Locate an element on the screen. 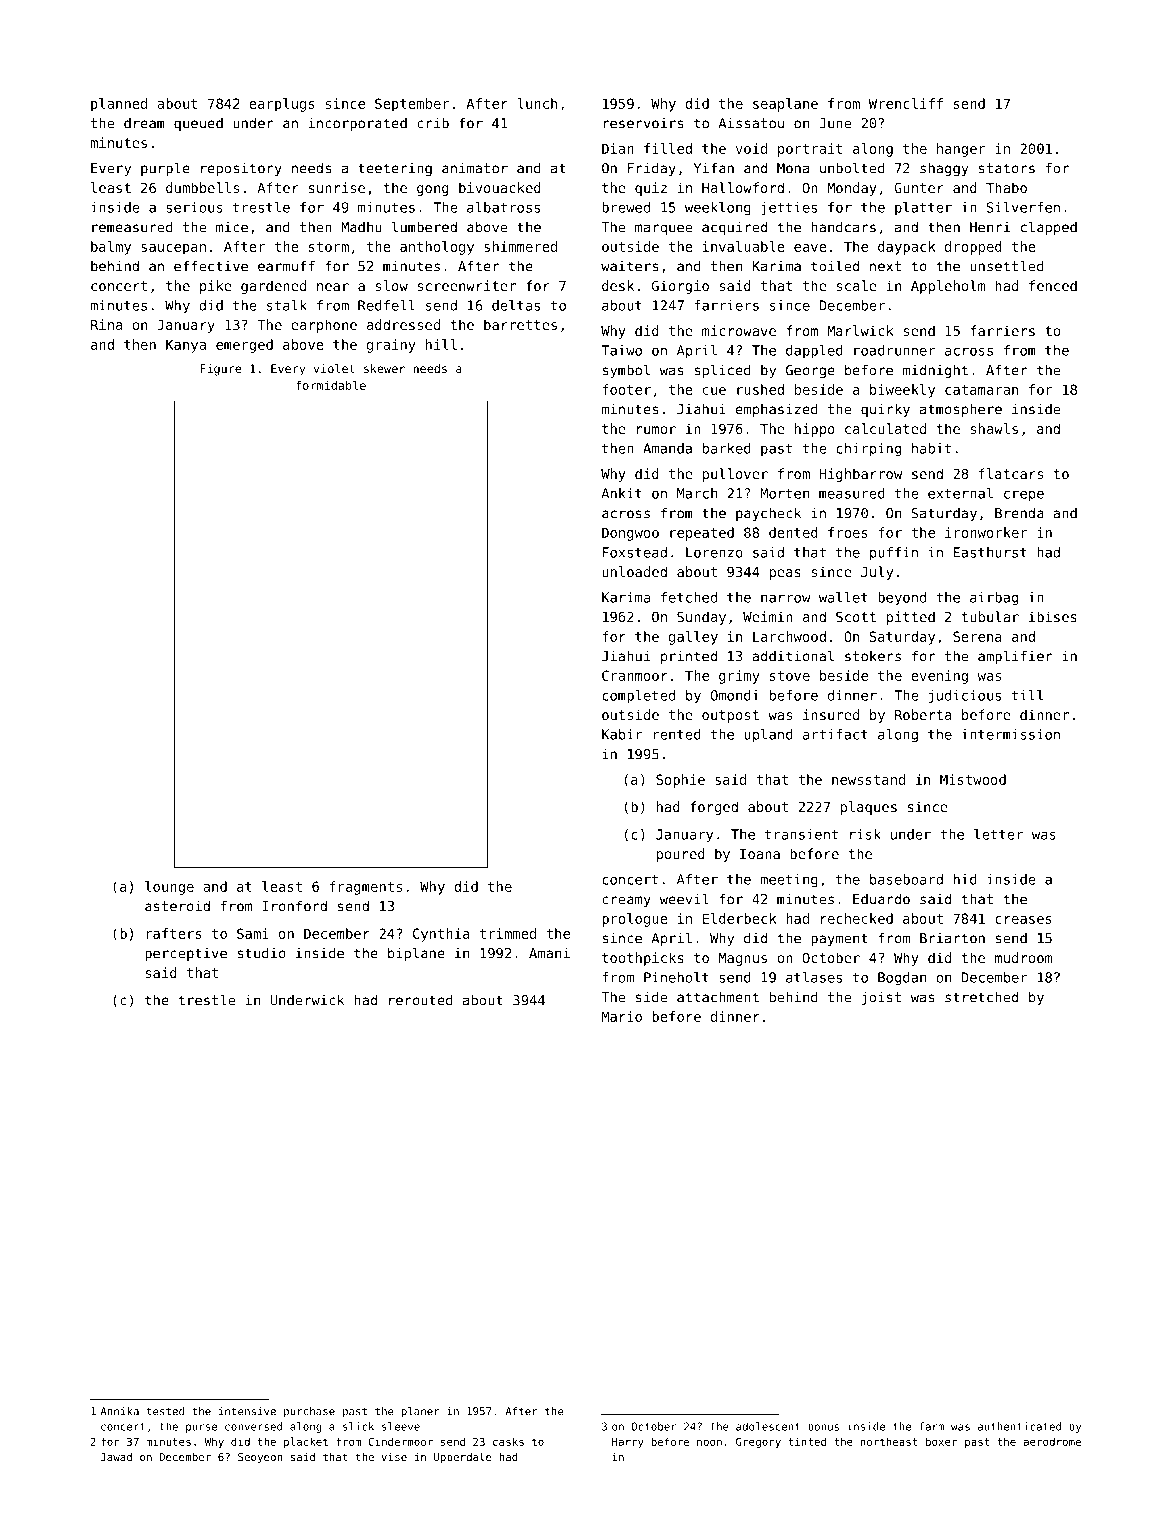 The height and width of the screenshot is (1518, 1173). Upperdale is located at coordinates (463, 1457).
